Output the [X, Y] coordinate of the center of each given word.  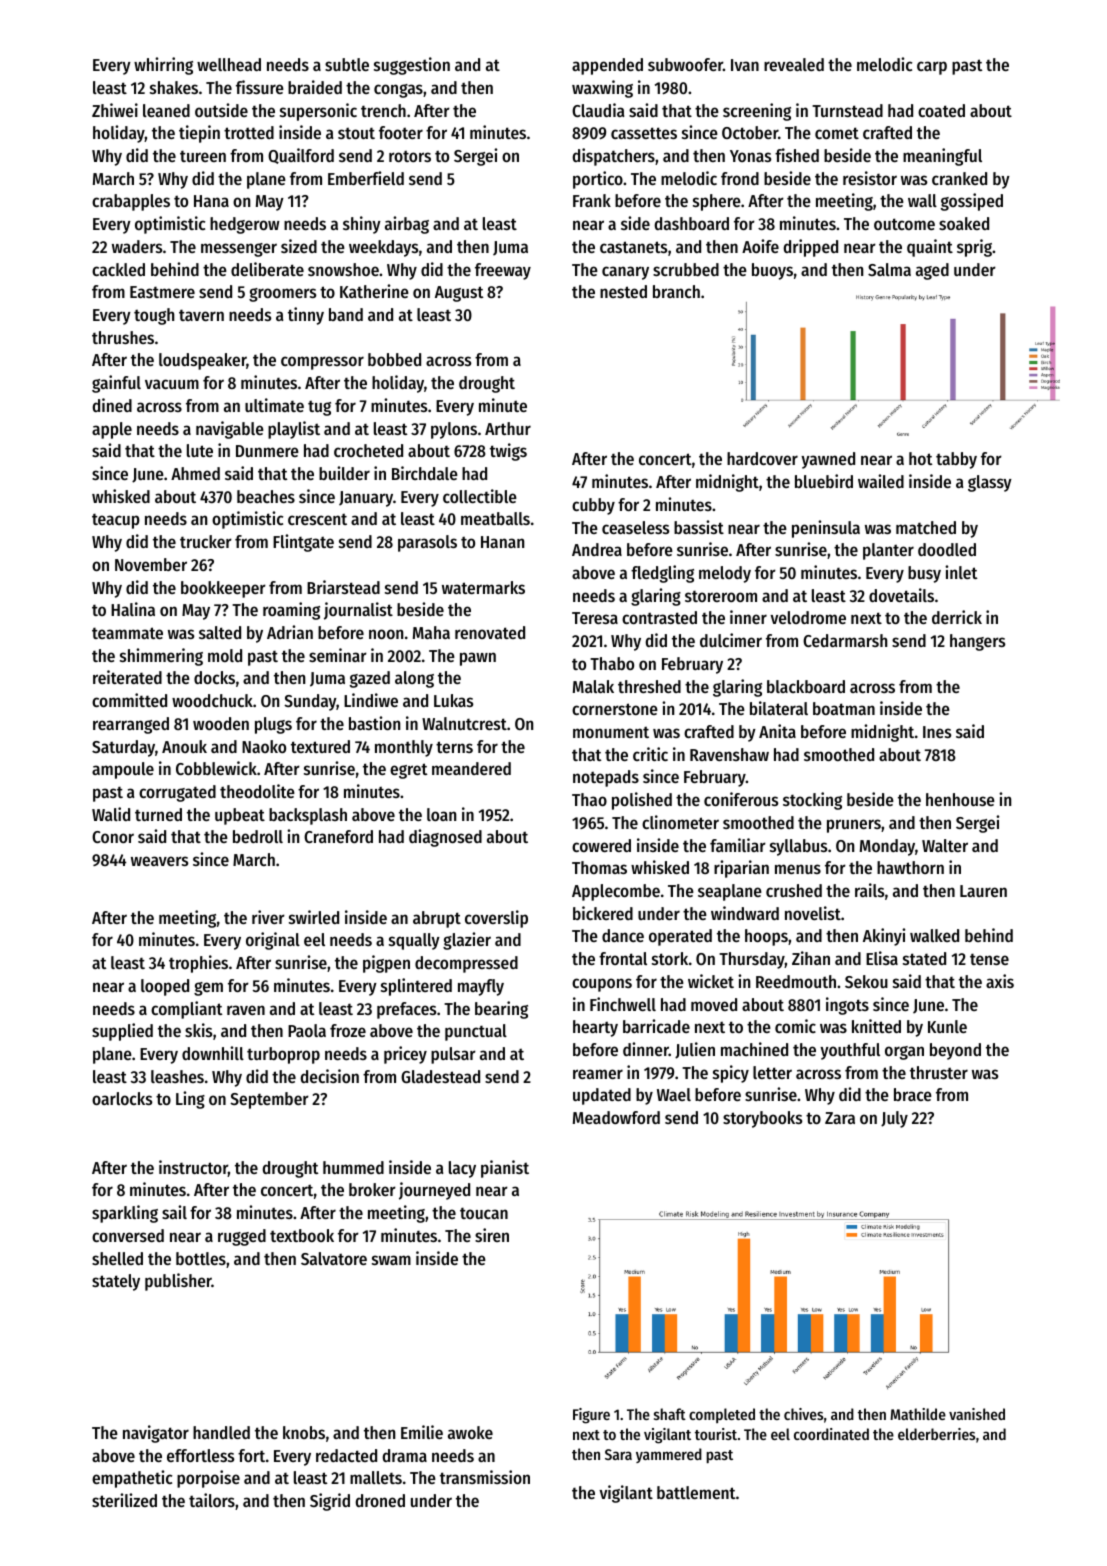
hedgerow [245, 225]
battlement [696, 1492]
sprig [975, 248]
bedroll [258, 836]
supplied [122, 1032]
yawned [828, 460]
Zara [840, 1118]
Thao [589, 799]
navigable [230, 430]
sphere [717, 202]
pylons [454, 430]
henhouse [960, 799]
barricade [656, 1026]
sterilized [124, 1500]
